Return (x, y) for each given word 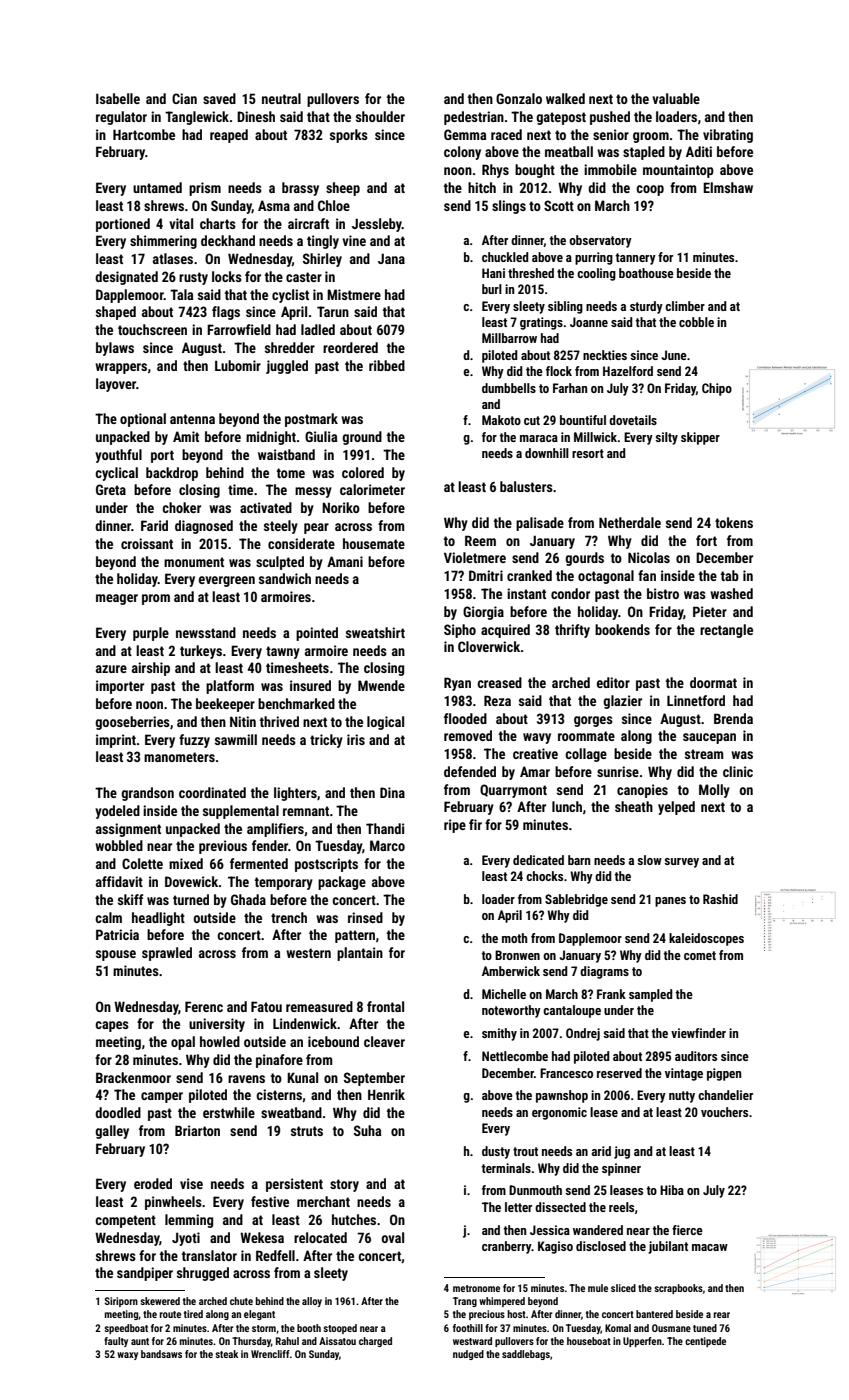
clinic (738, 771)
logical (385, 723)
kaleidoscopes (706, 939)
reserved (619, 1073)
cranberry (507, 1247)
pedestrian (474, 118)
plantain (360, 954)
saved (219, 98)
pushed (610, 118)
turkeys (201, 652)
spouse (116, 955)
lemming (189, 1221)
